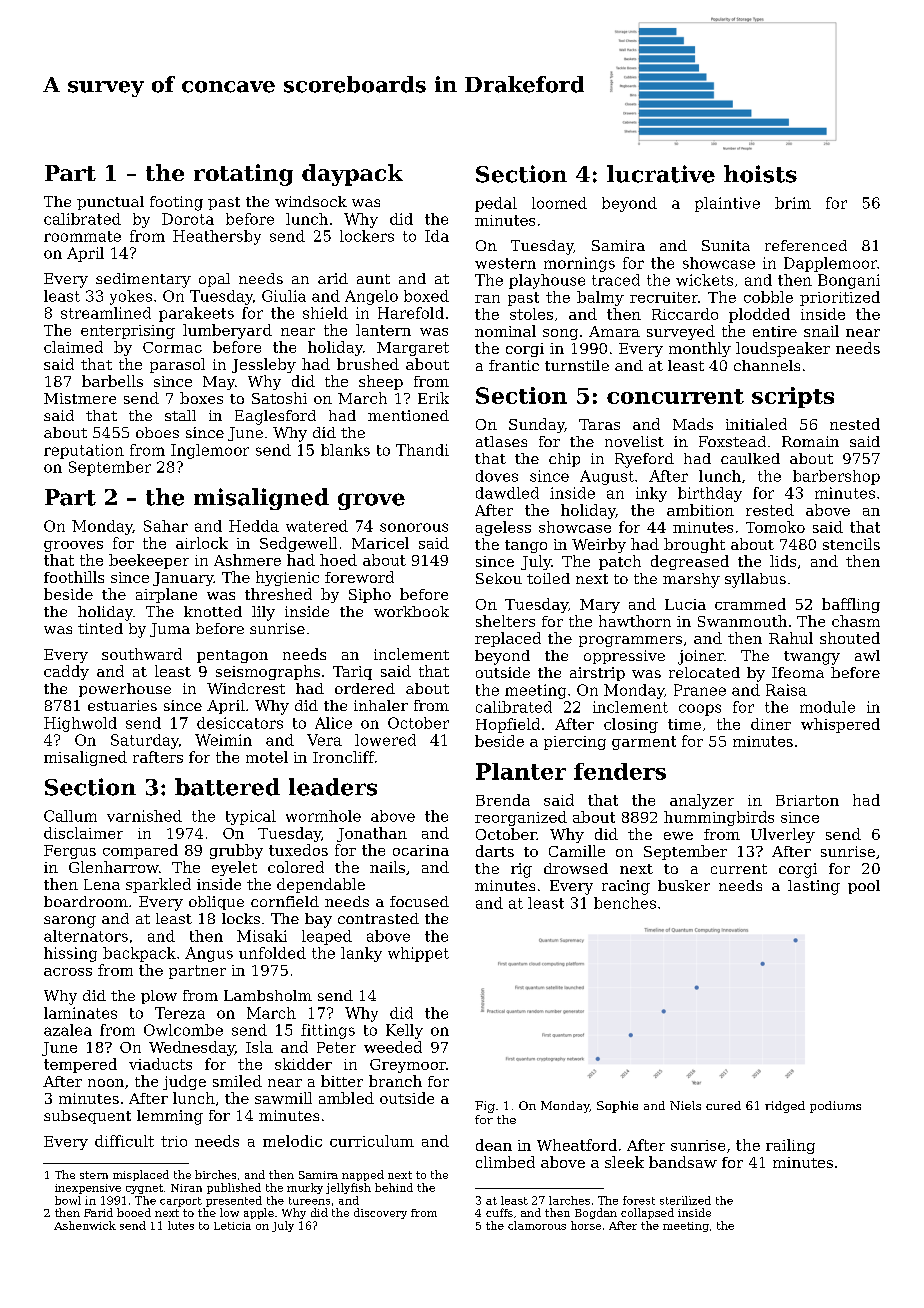  What do you see at coordinates (352, 175) in the image?
I see `daypack` at bounding box center [352, 175].
